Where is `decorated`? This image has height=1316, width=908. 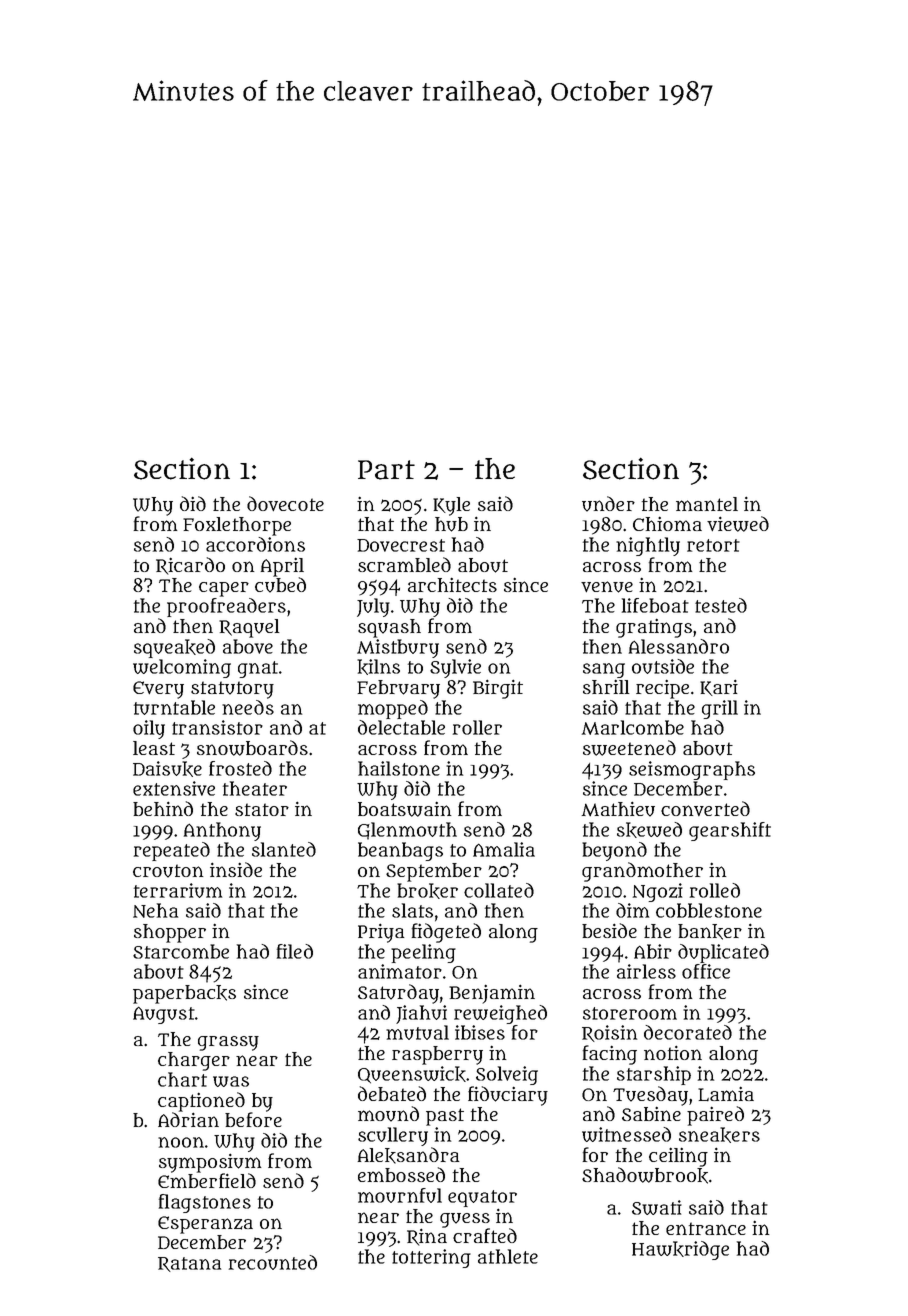
decorated is located at coordinates (688, 1032).
